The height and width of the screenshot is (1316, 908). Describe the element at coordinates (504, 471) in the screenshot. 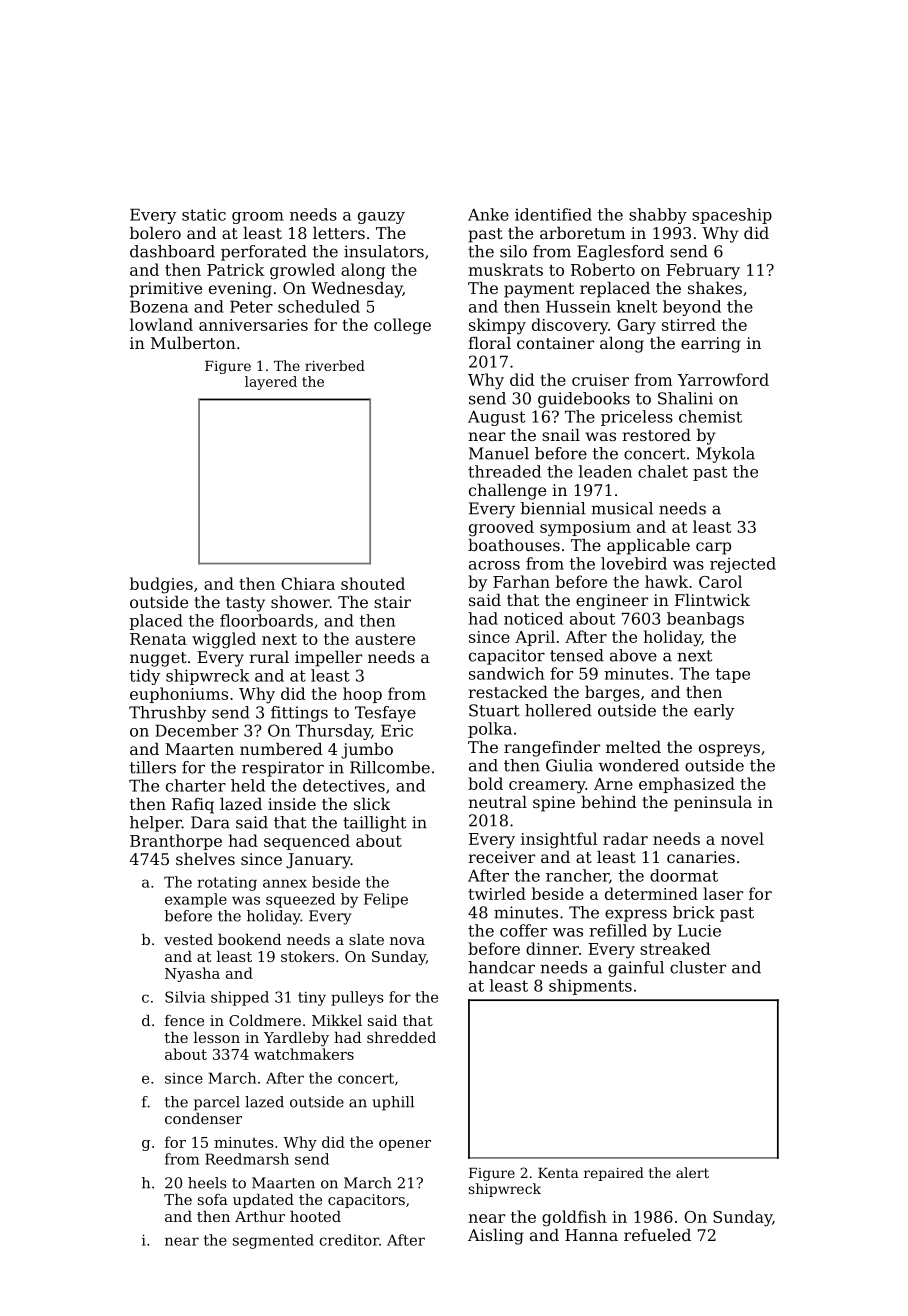

I see `threaded` at that location.
